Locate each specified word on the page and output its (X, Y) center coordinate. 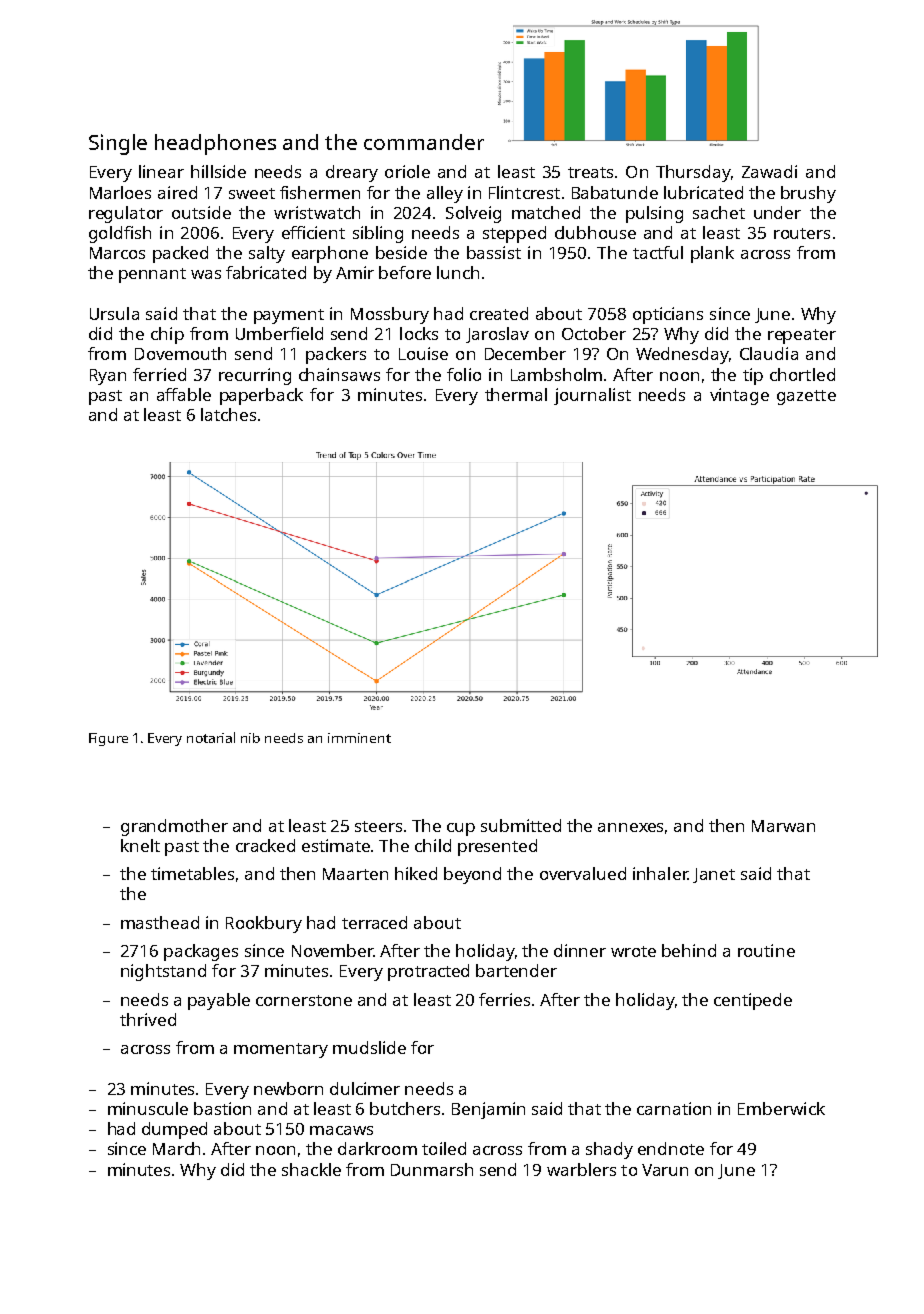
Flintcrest (524, 192)
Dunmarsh (432, 1169)
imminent (359, 738)
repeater (802, 336)
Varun (665, 1170)
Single (118, 144)
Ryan (108, 377)
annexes (630, 827)
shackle (311, 1169)
